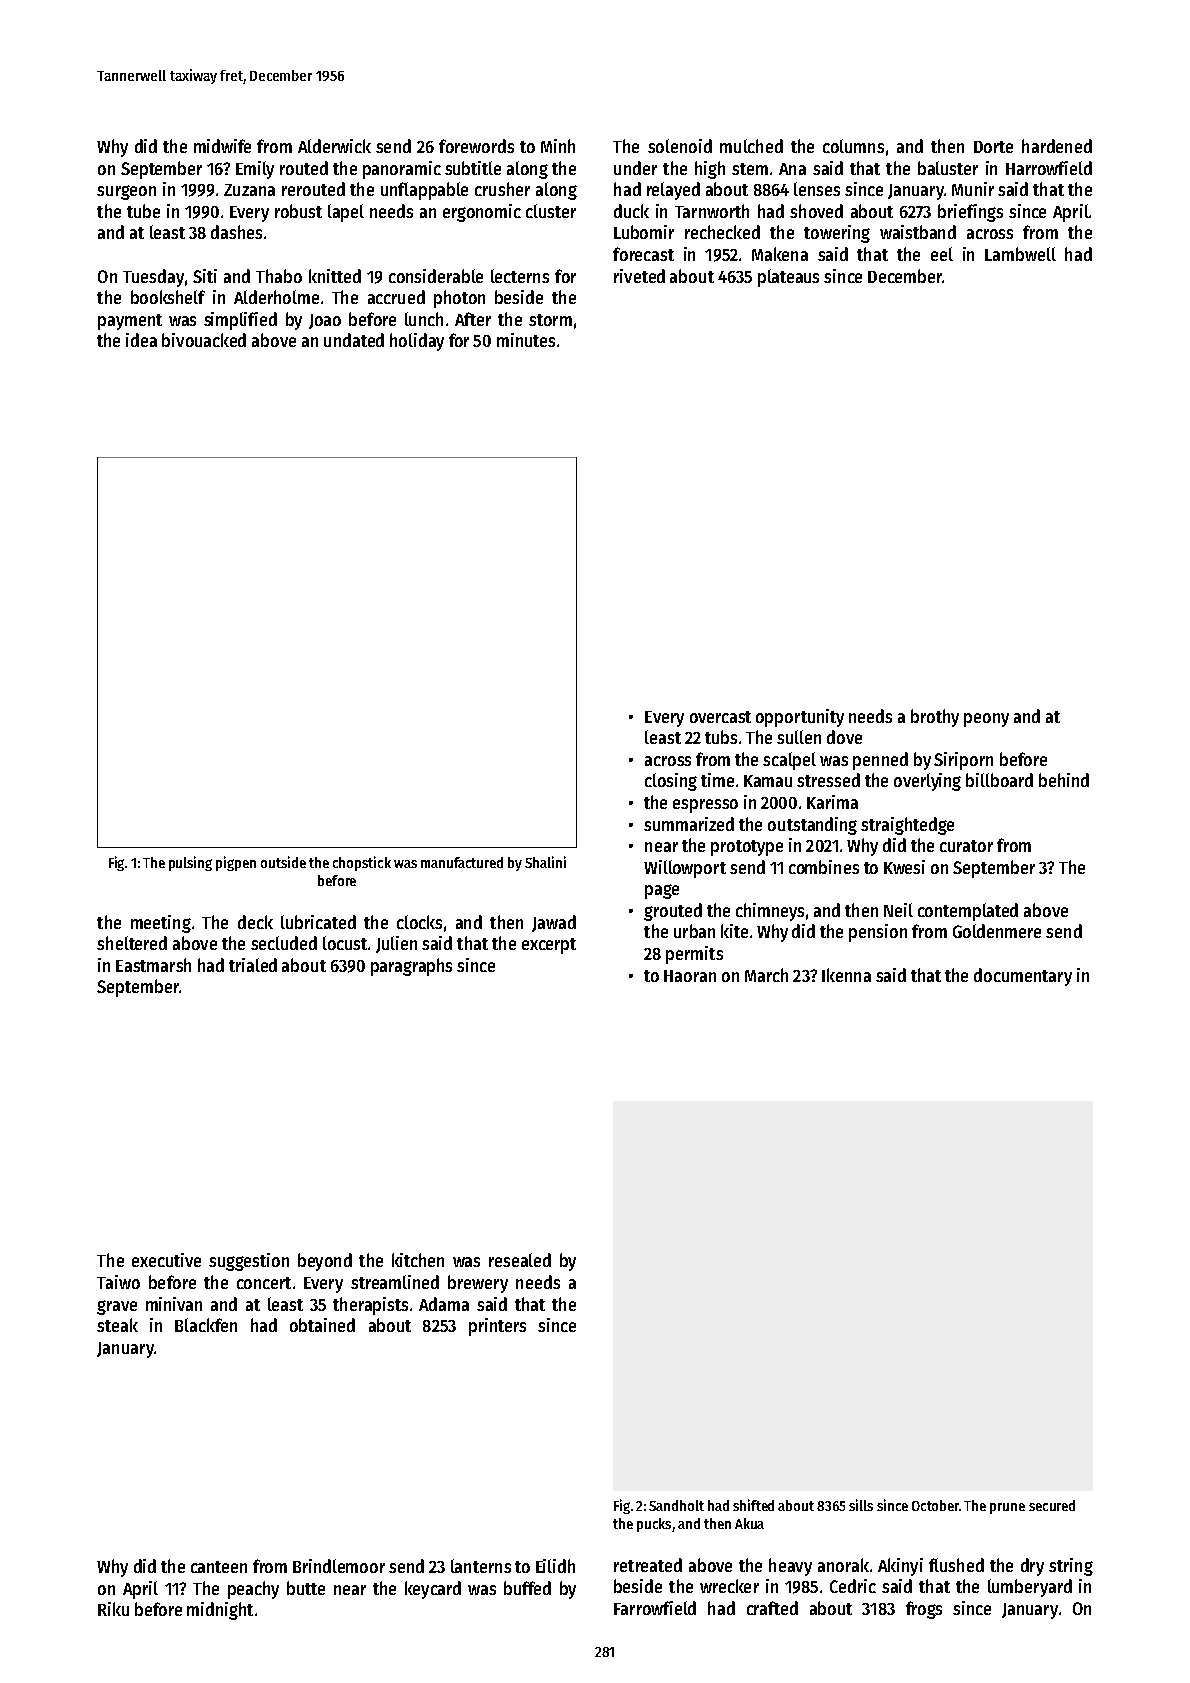 This screenshot has height=1683, width=1190. What do you see at coordinates (418, 1260) in the screenshot?
I see `kitchen` at bounding box center [418, 1260].
